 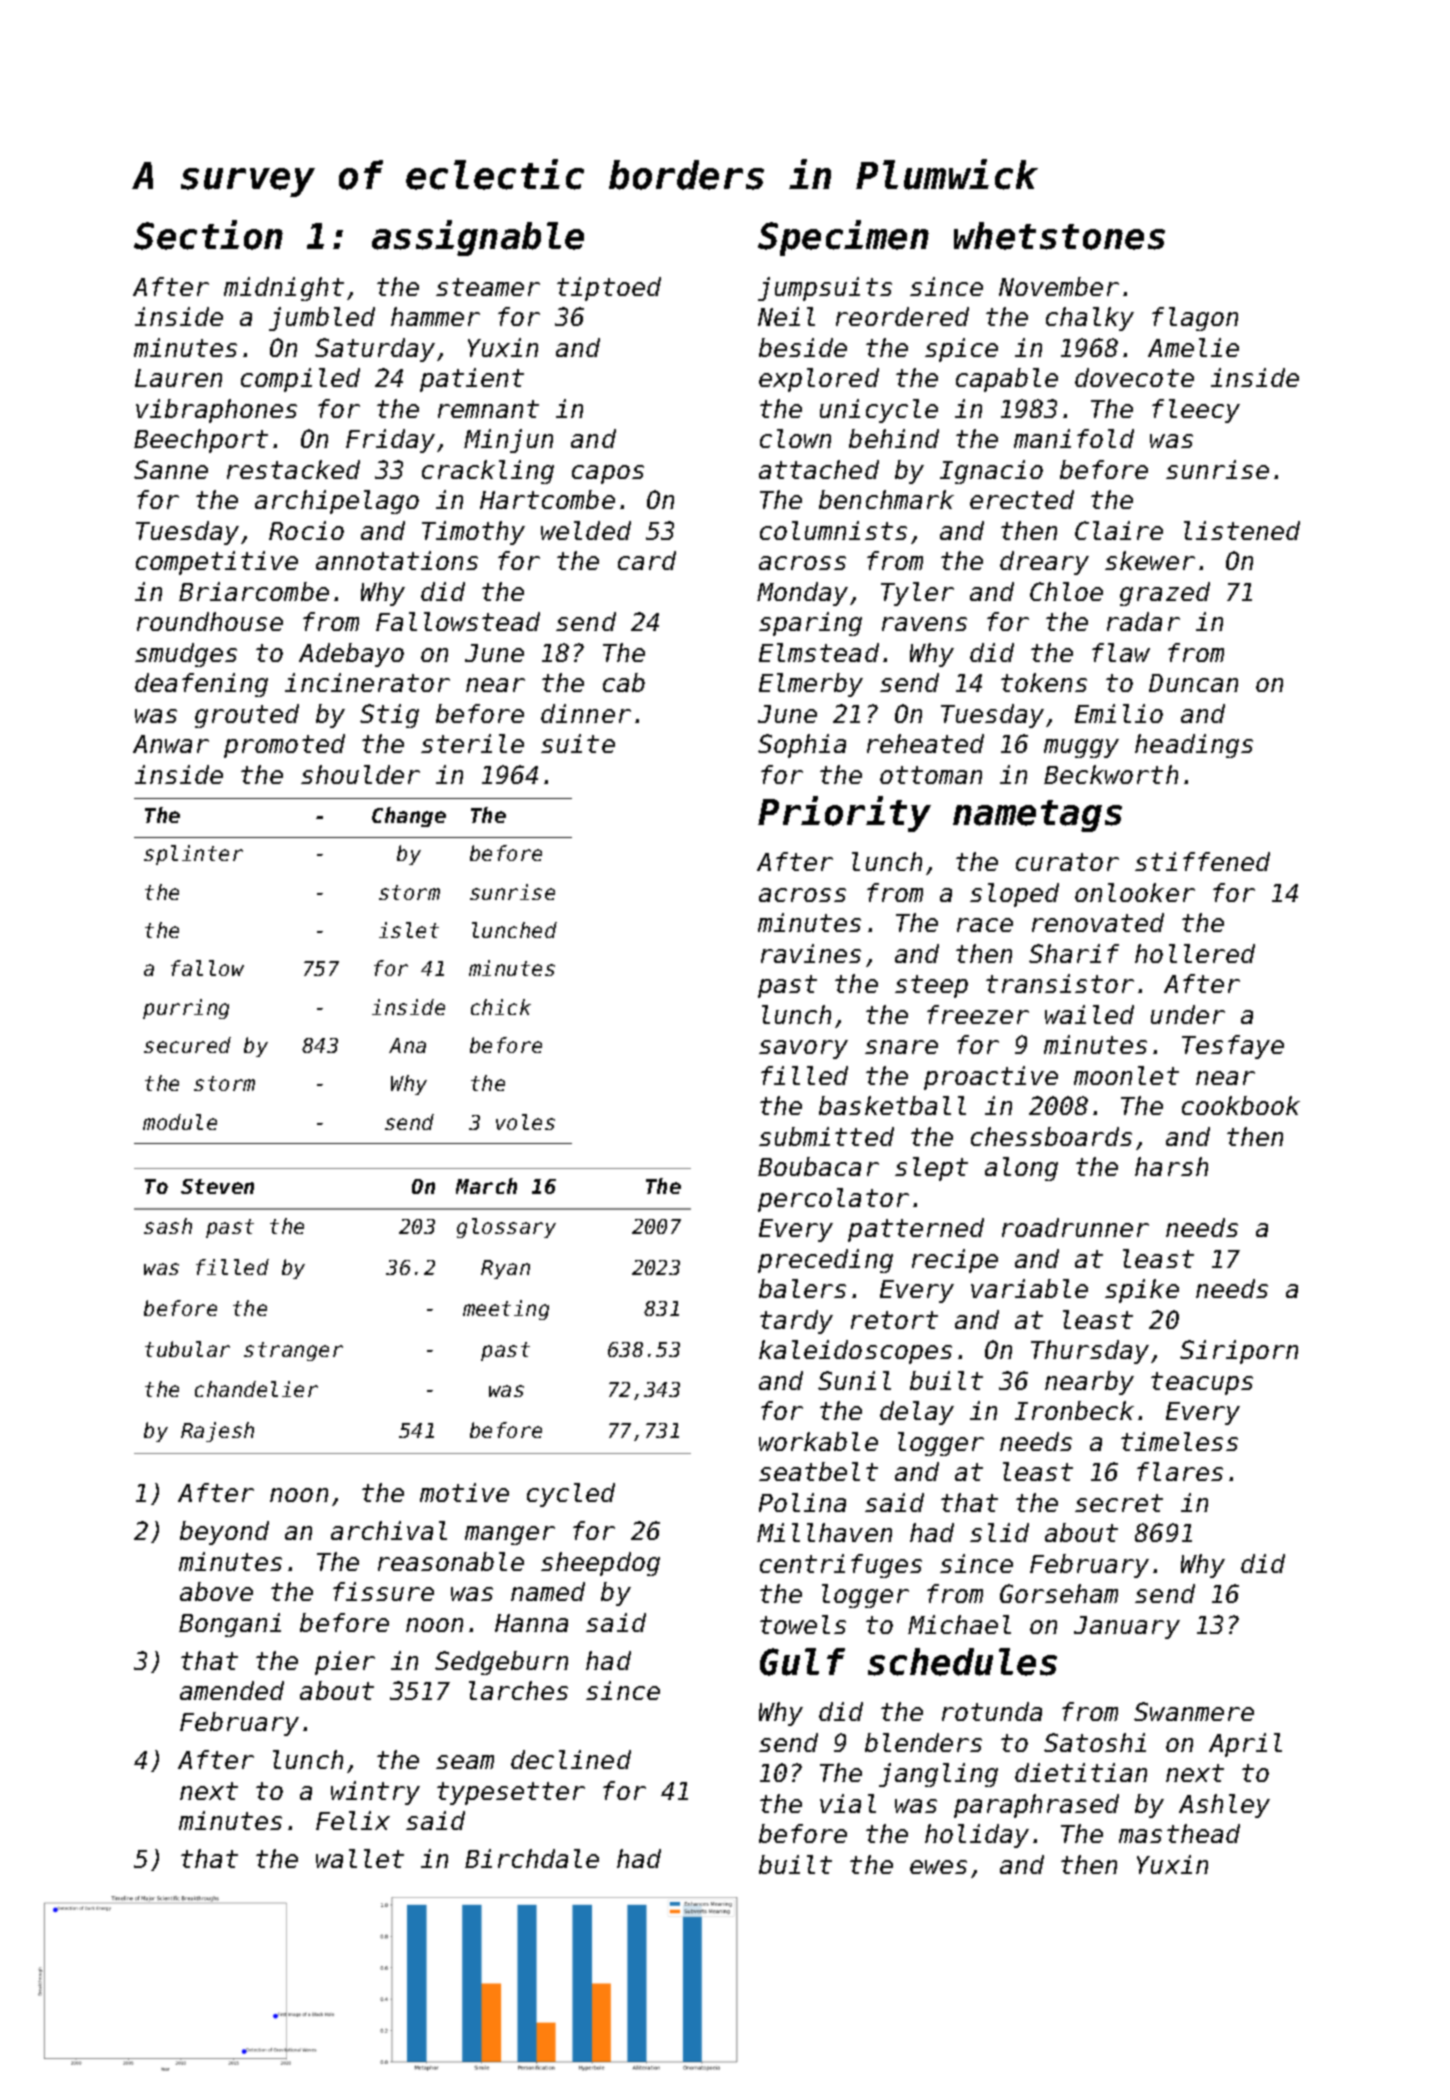 What do you see at coordinates (232, 1690) in the image?
I see `amended` at bounding box center [232, 1690].
